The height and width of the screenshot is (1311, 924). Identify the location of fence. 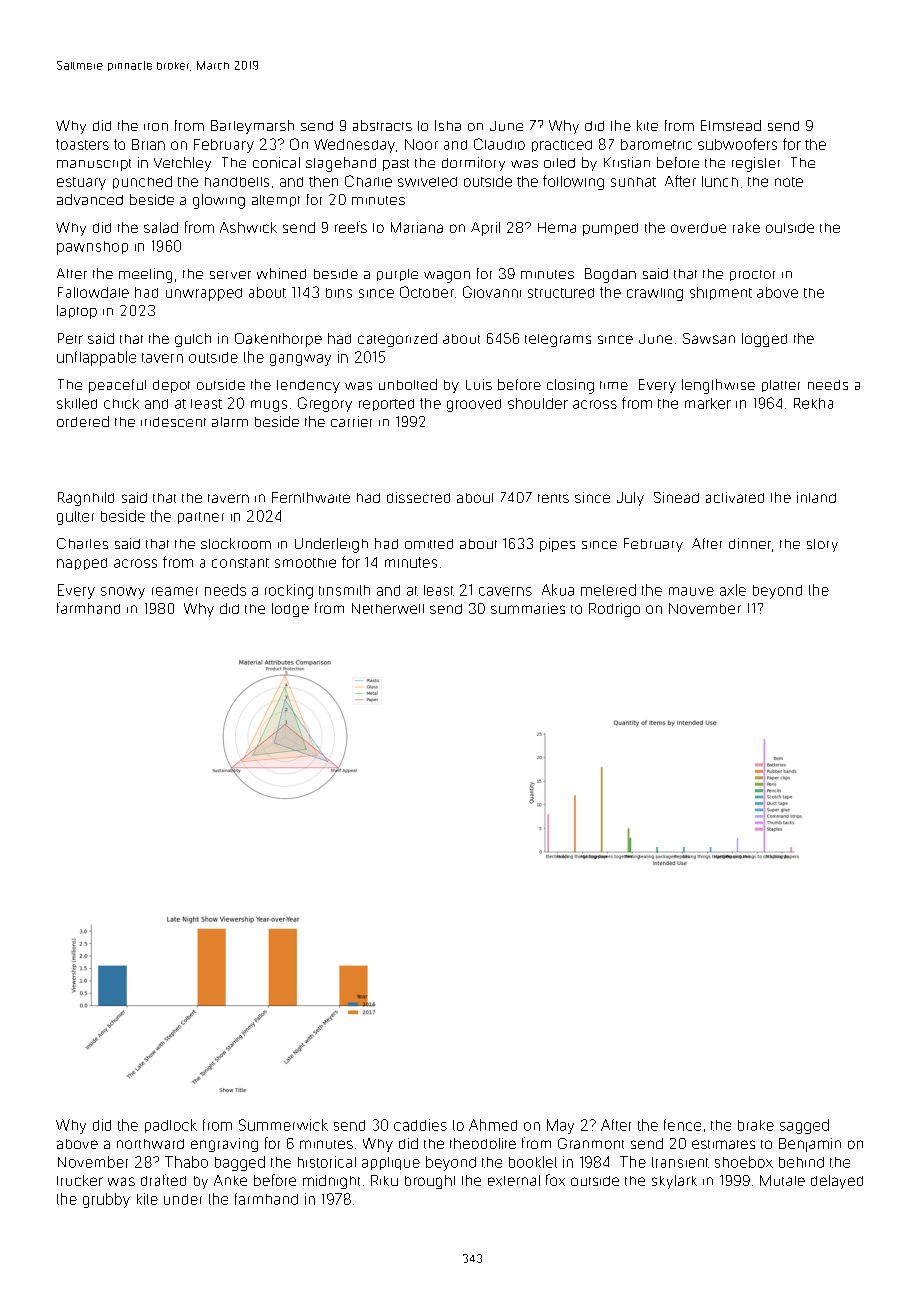
(682, 1125).
